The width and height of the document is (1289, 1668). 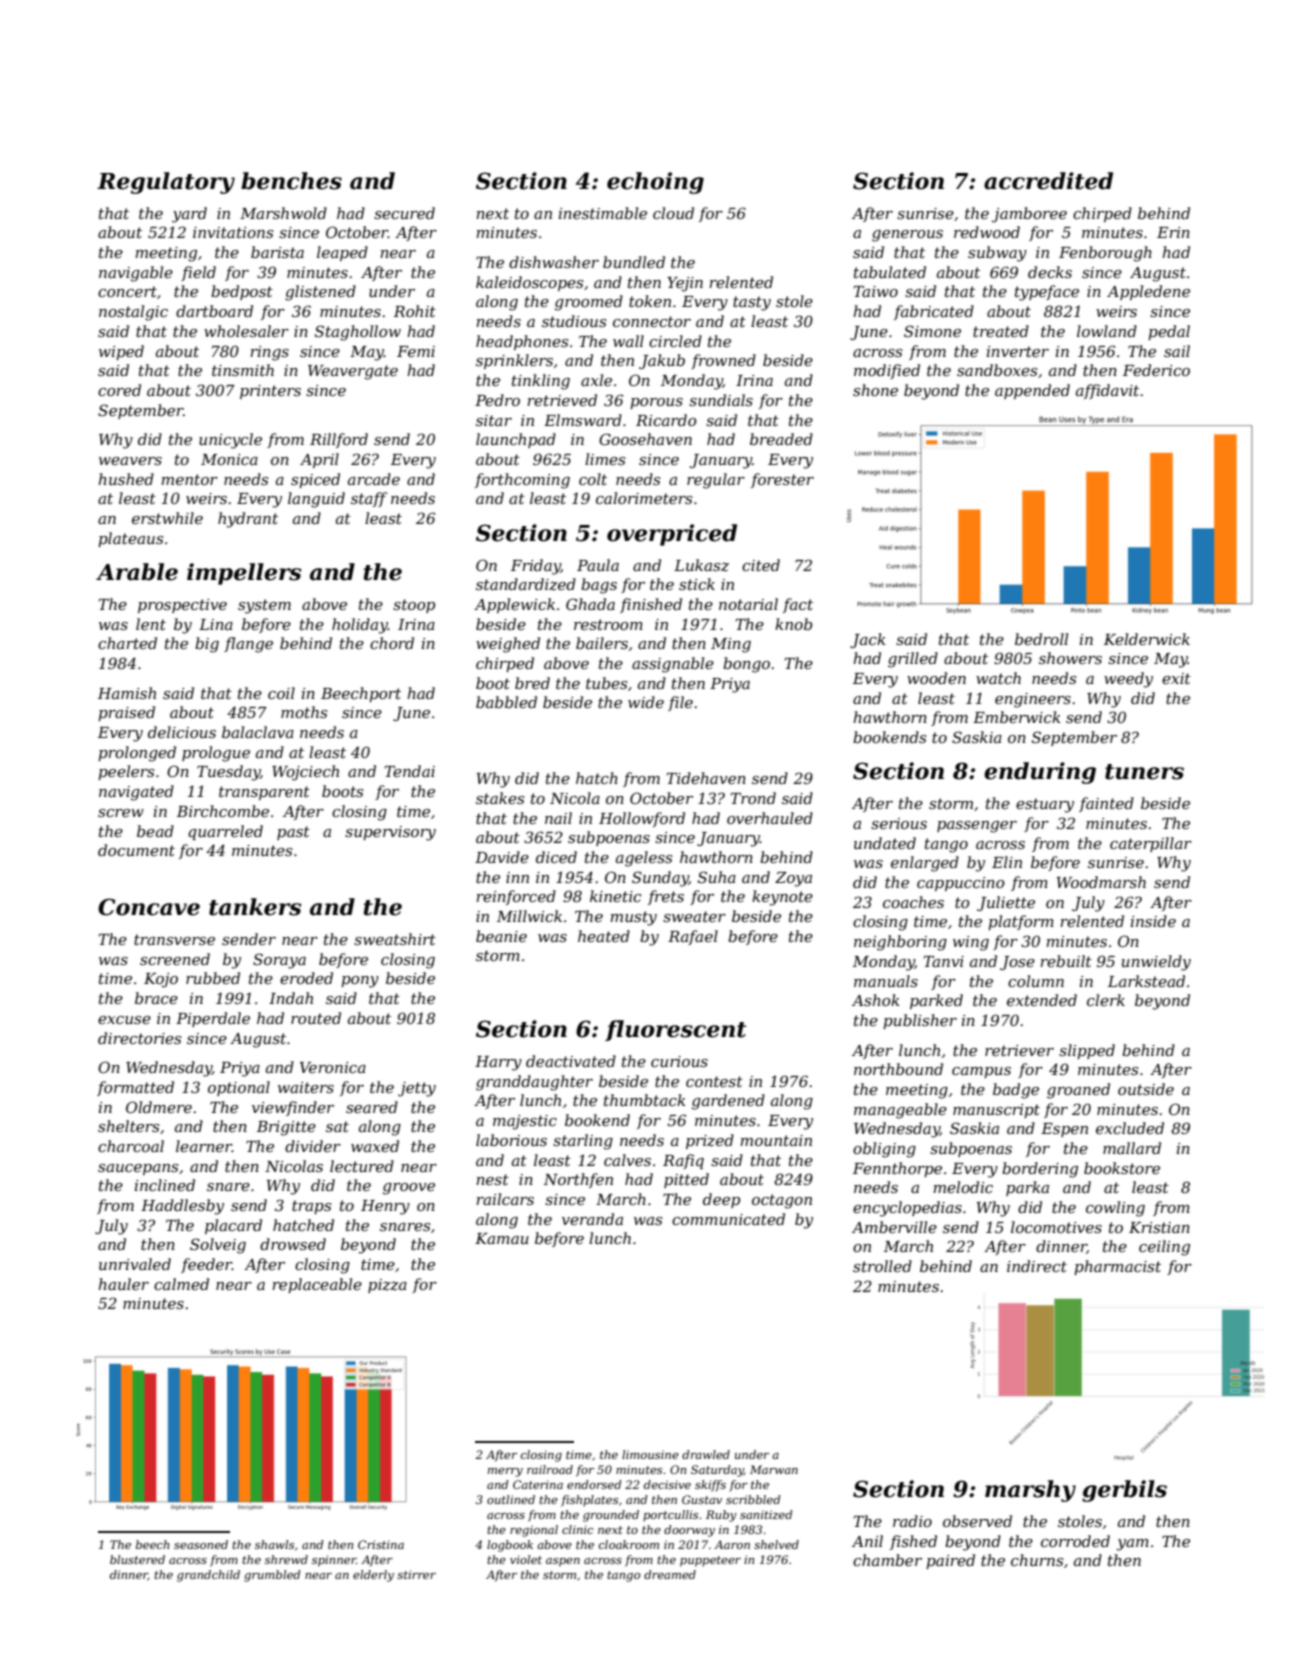 What do you see at coordinates (694, 916) in the document?
I see `sweater` at bounding box center [694, 916].
